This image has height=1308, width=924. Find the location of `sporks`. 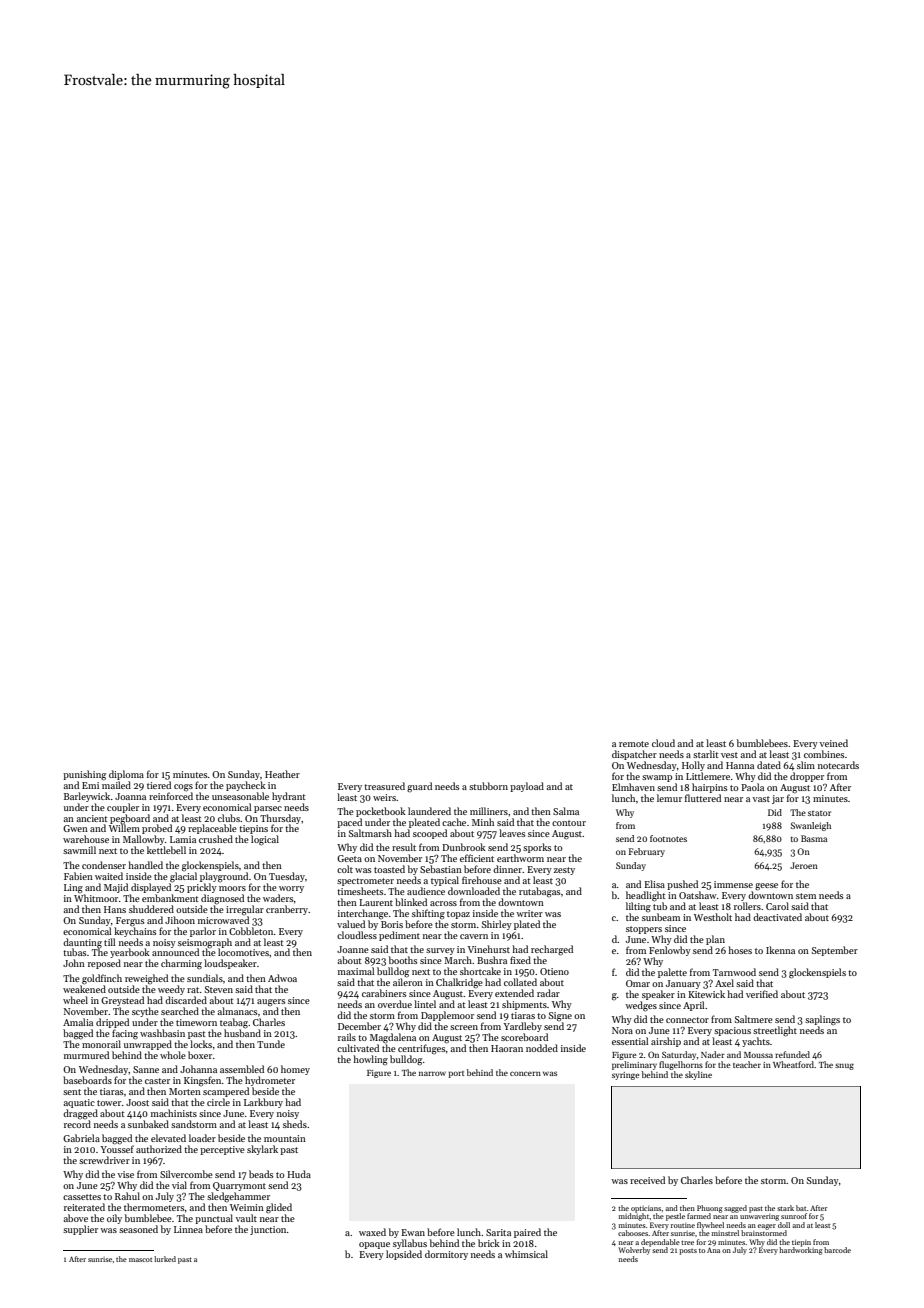

sporks is located at coordinates (537, 848).
